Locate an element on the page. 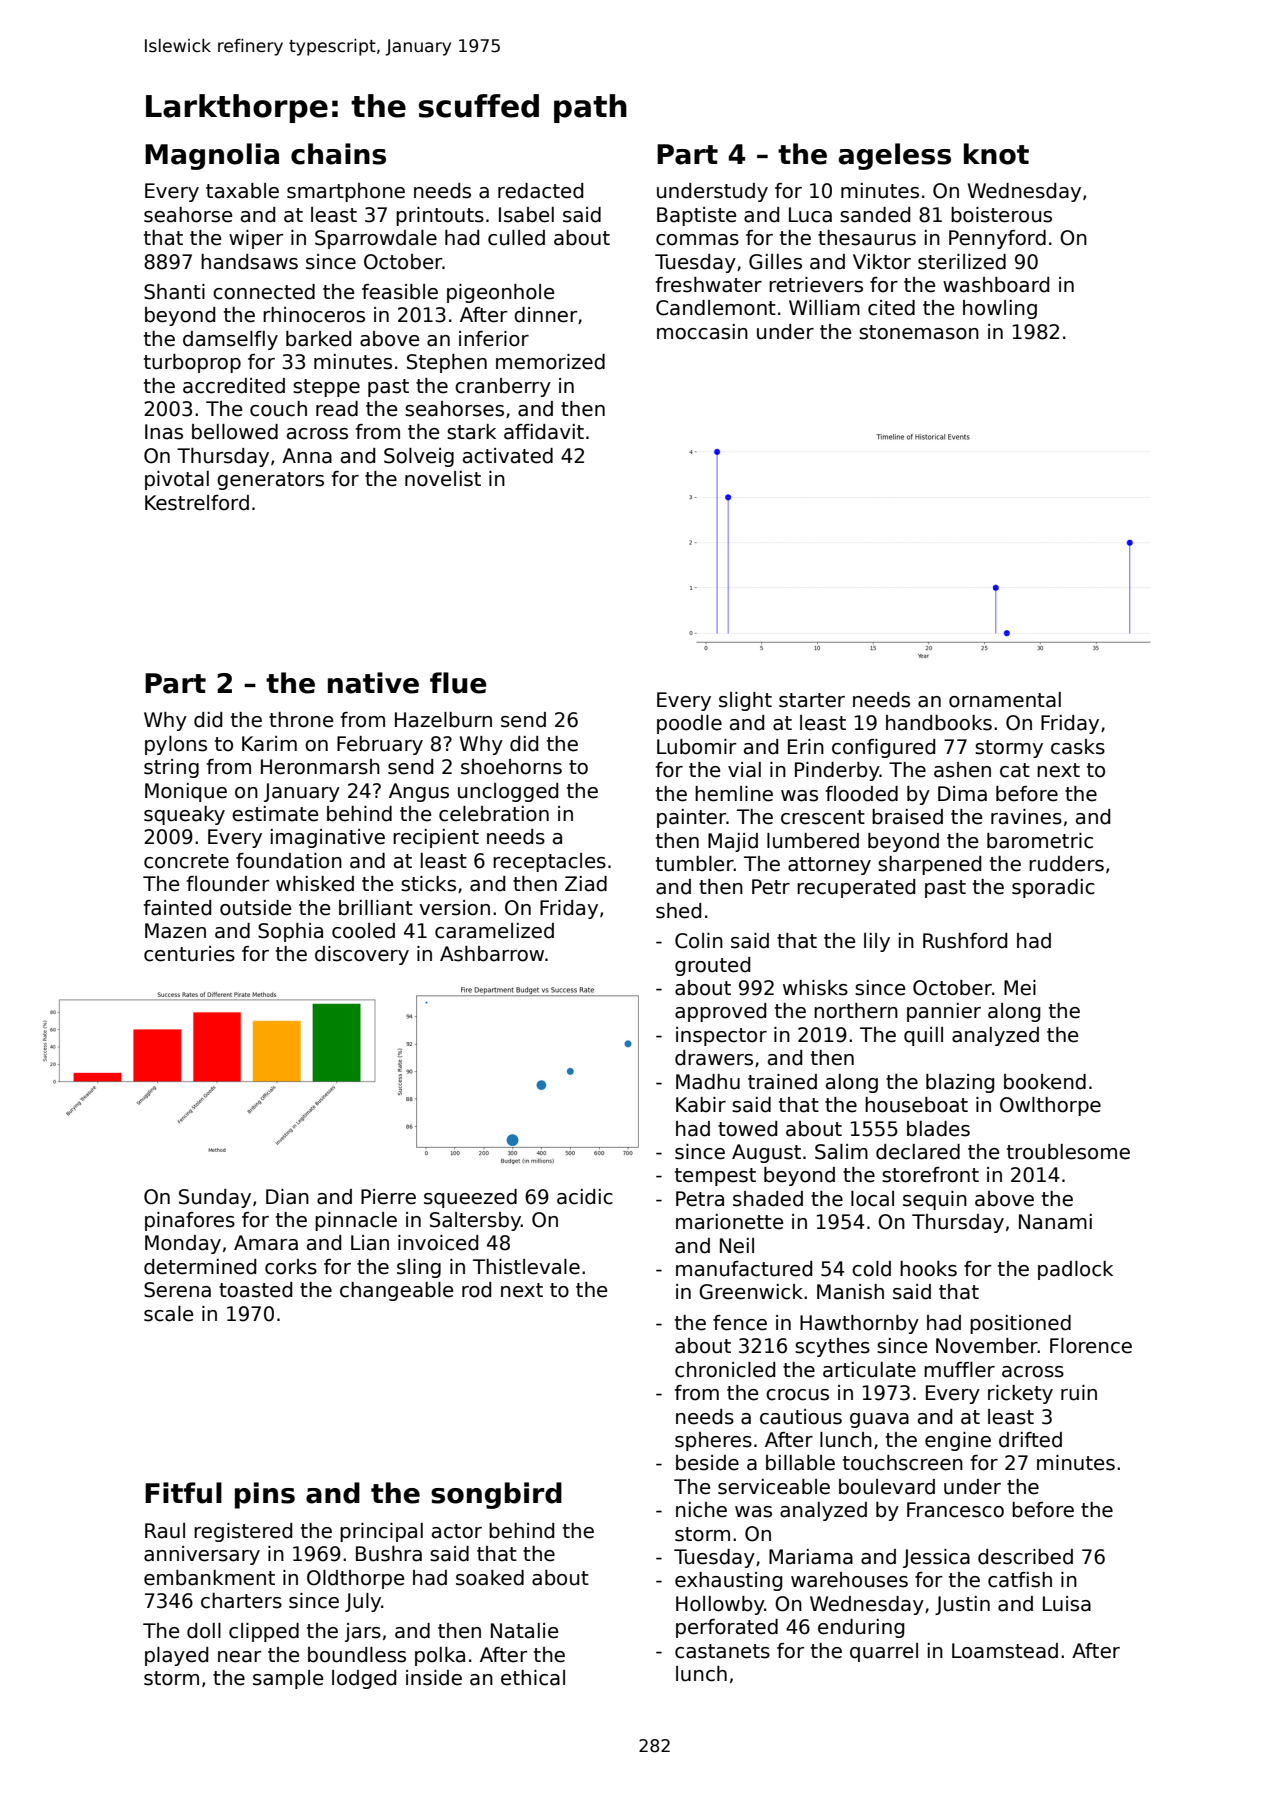  Magnolia is located at coordinates (212, 156).
